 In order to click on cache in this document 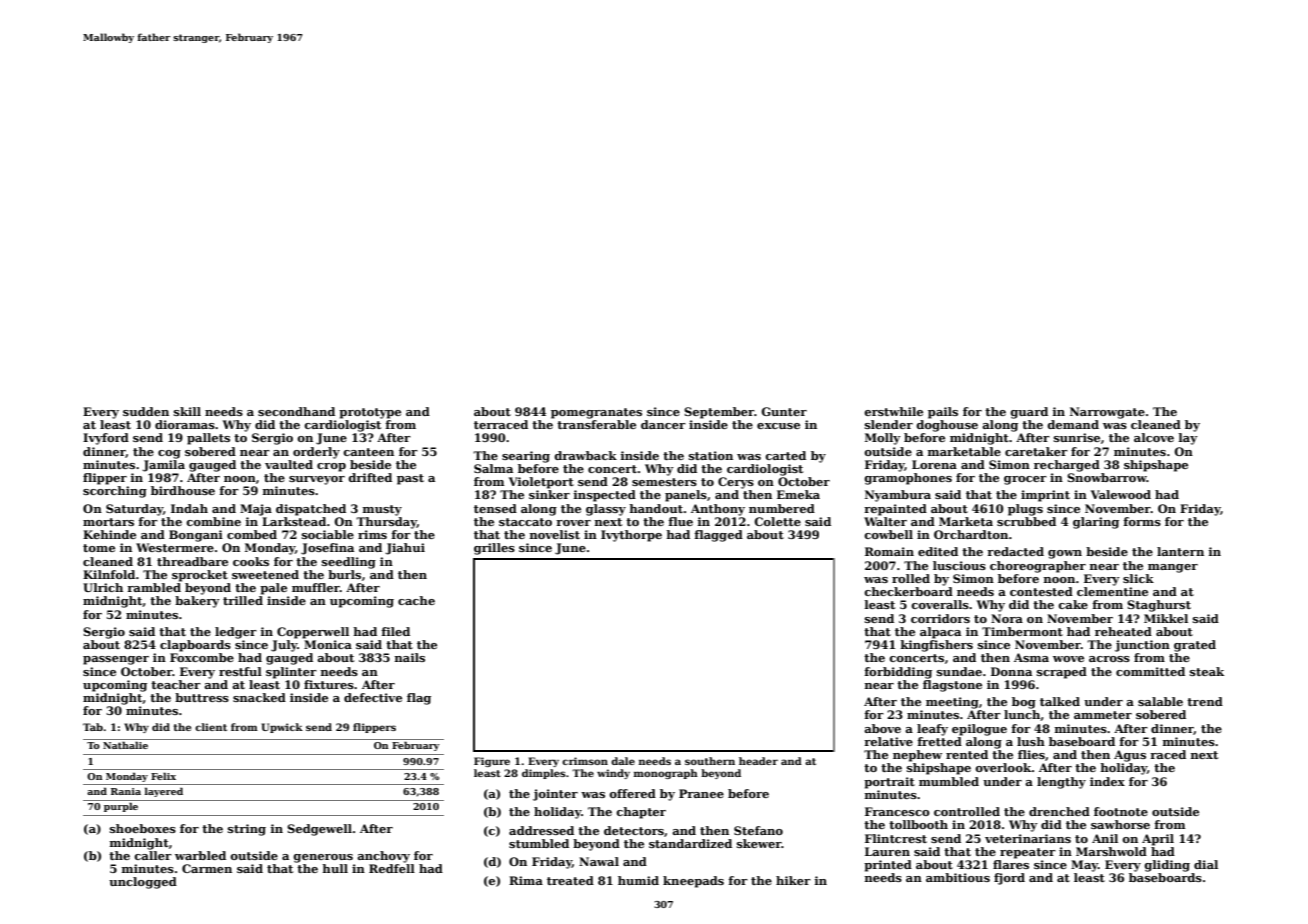, I will do `click(416, 600)`.
